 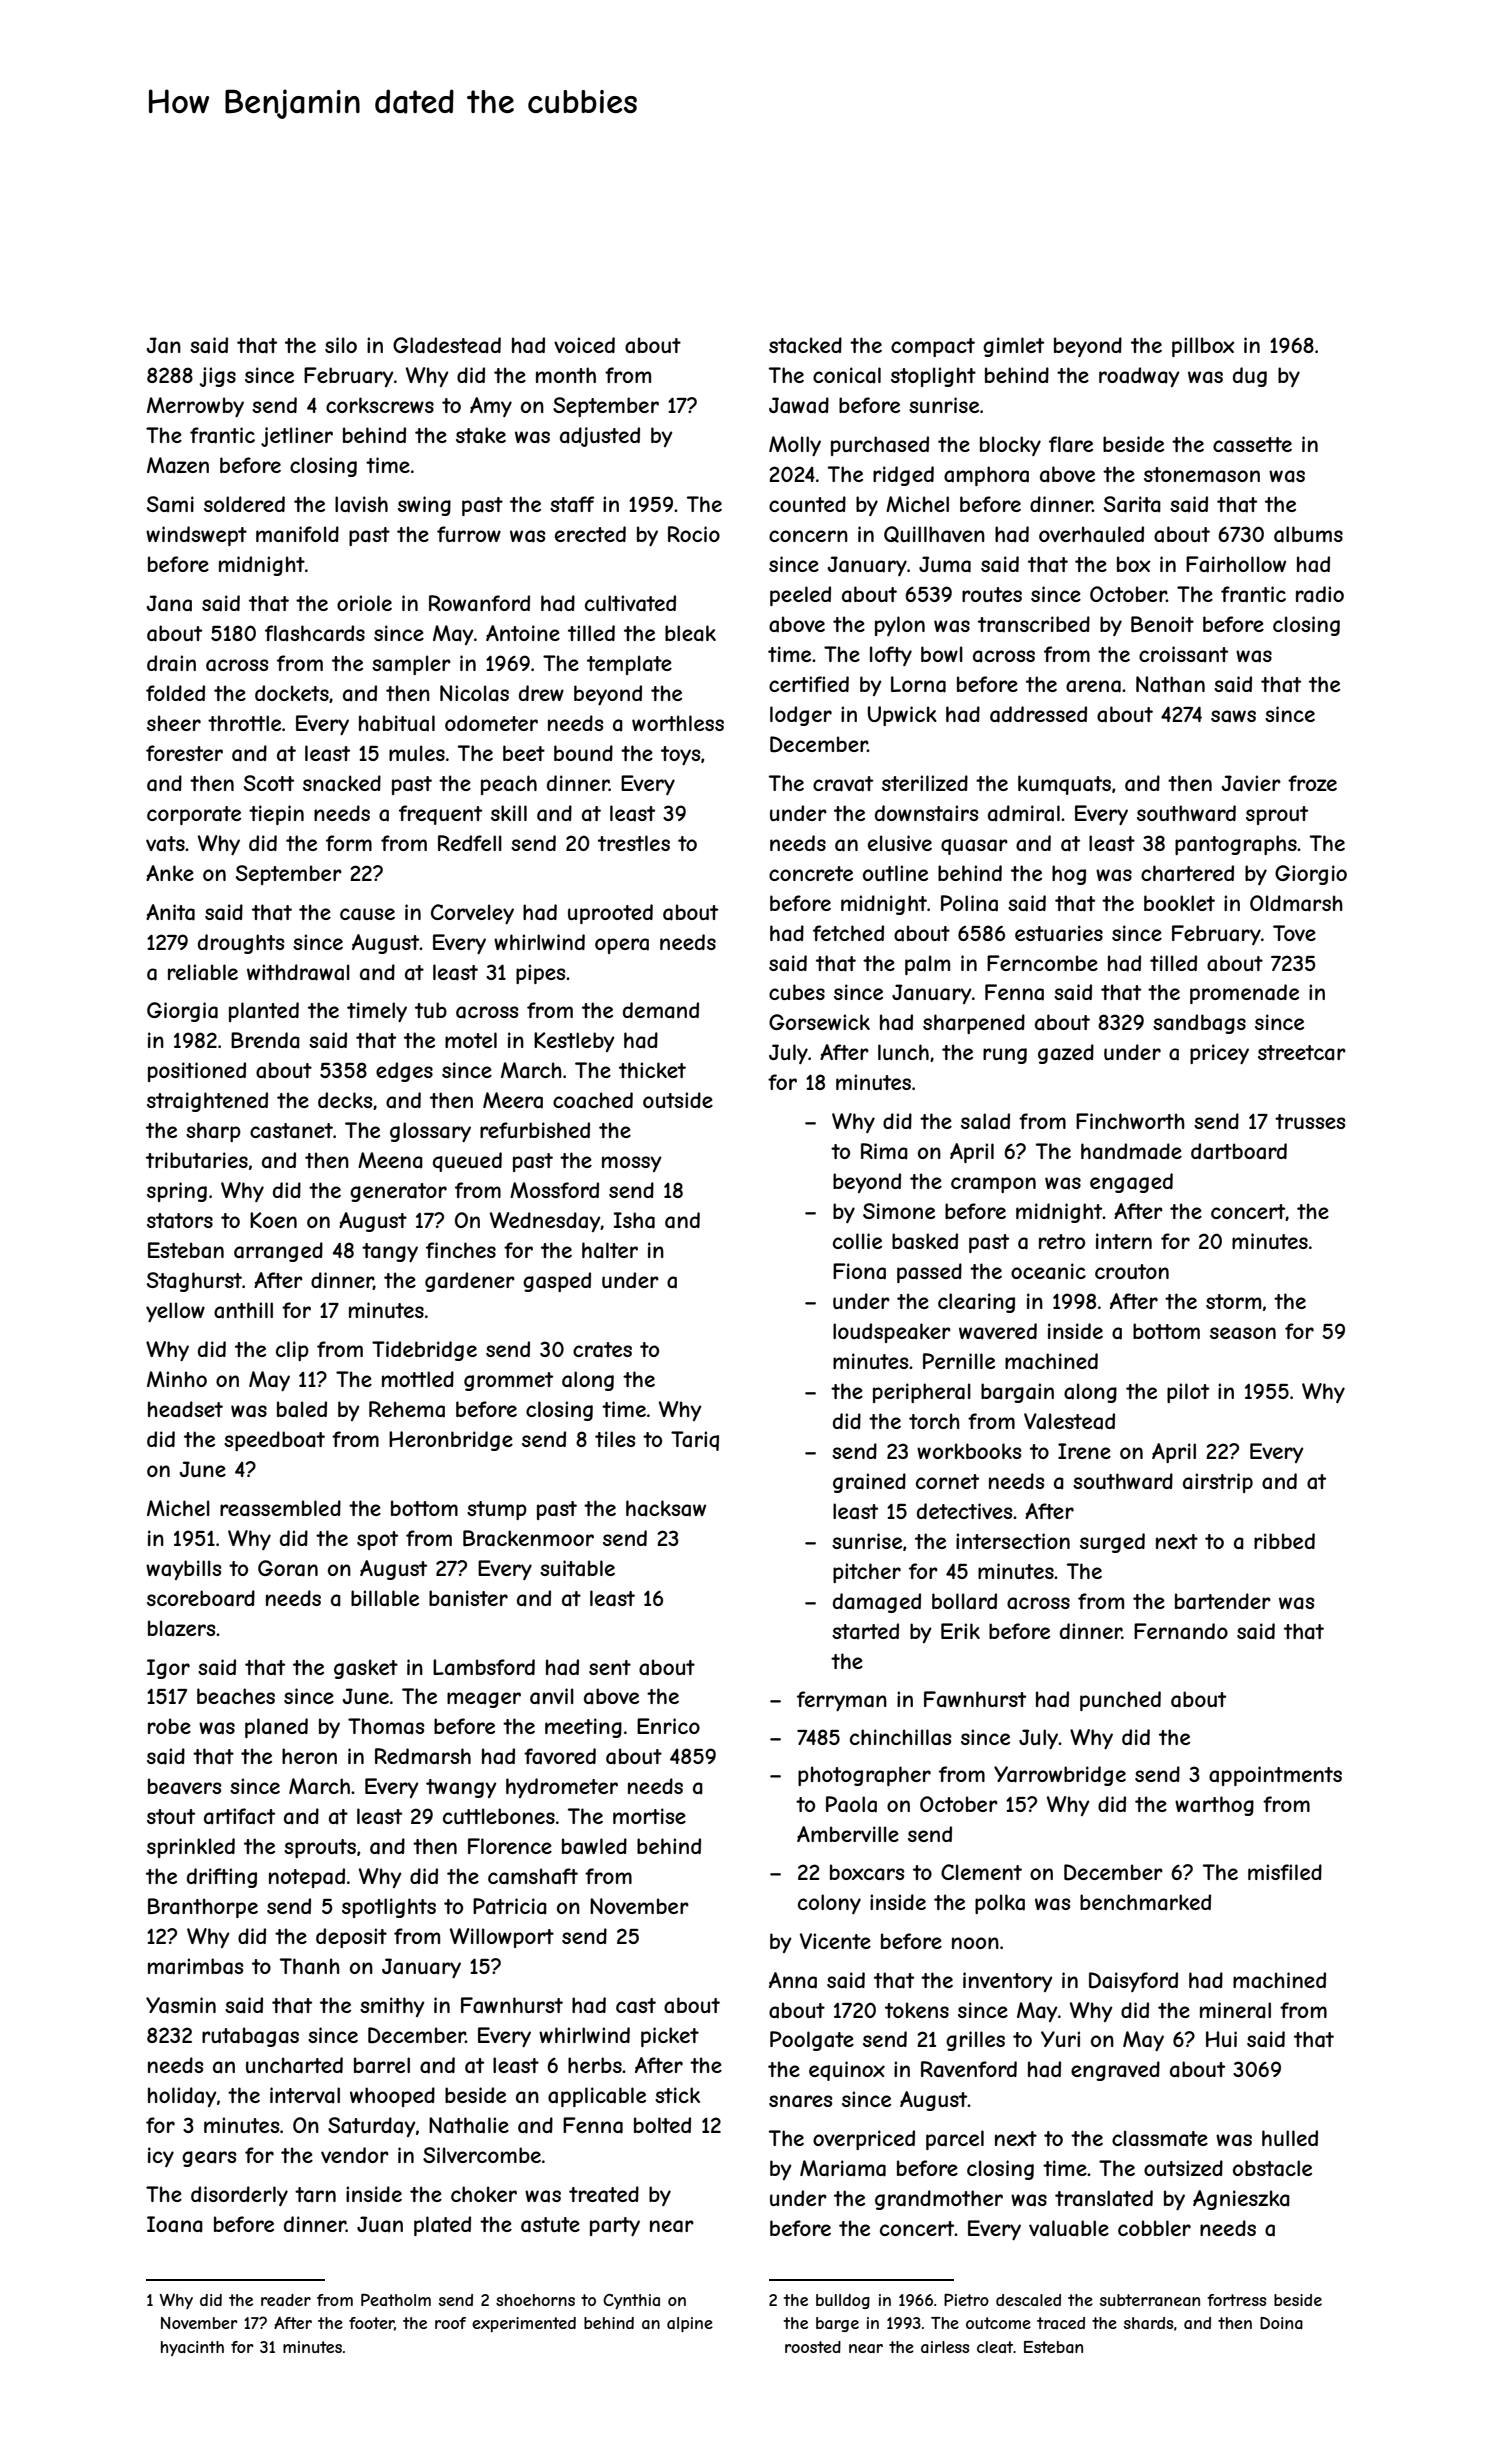 I want to click on Scott, so click(x=269, y=783).
